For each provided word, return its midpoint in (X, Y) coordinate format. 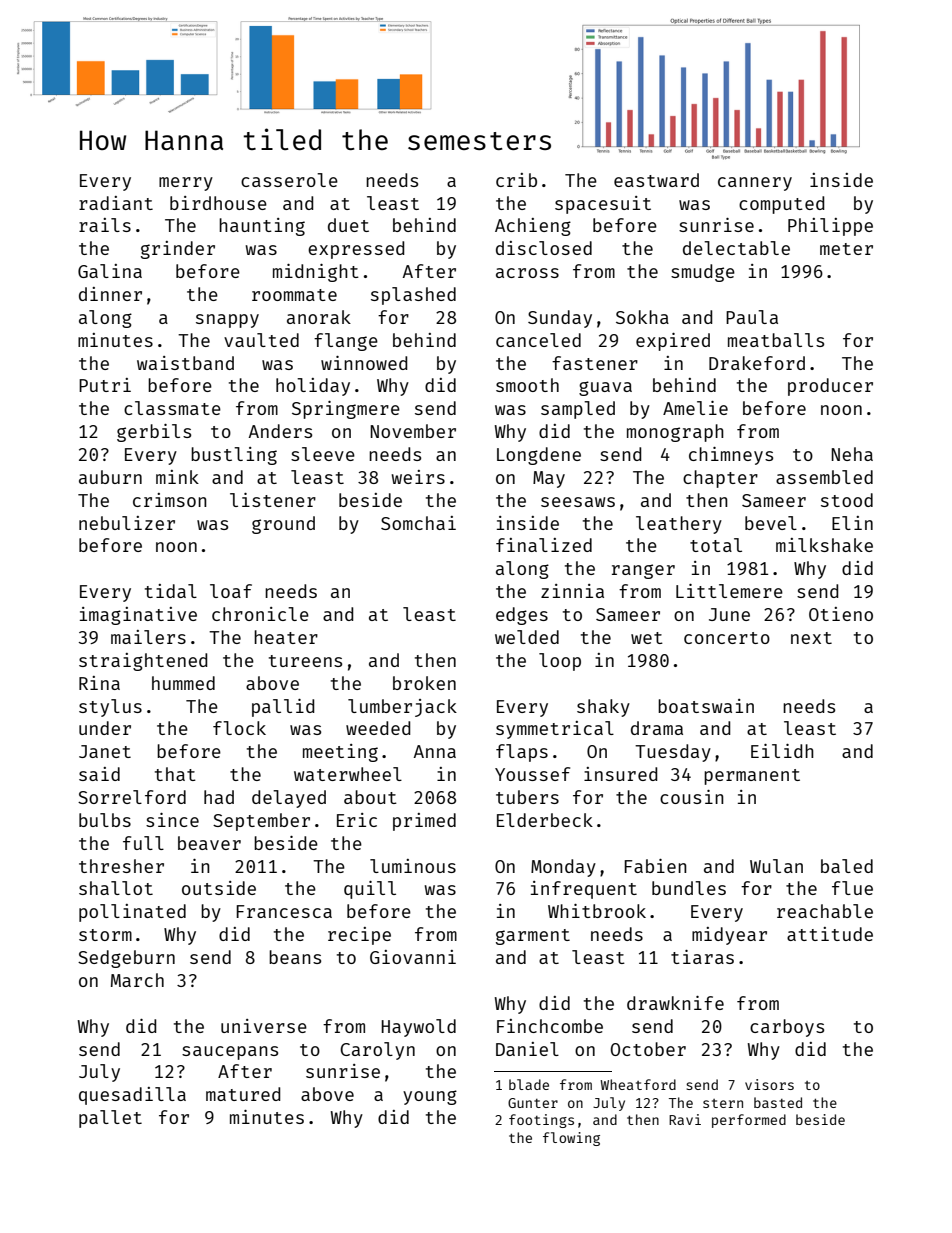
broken (424, 683)
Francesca (284, 911)
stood (847, 500)
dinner (110, 294)
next (811, 638)
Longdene (539, 456)
